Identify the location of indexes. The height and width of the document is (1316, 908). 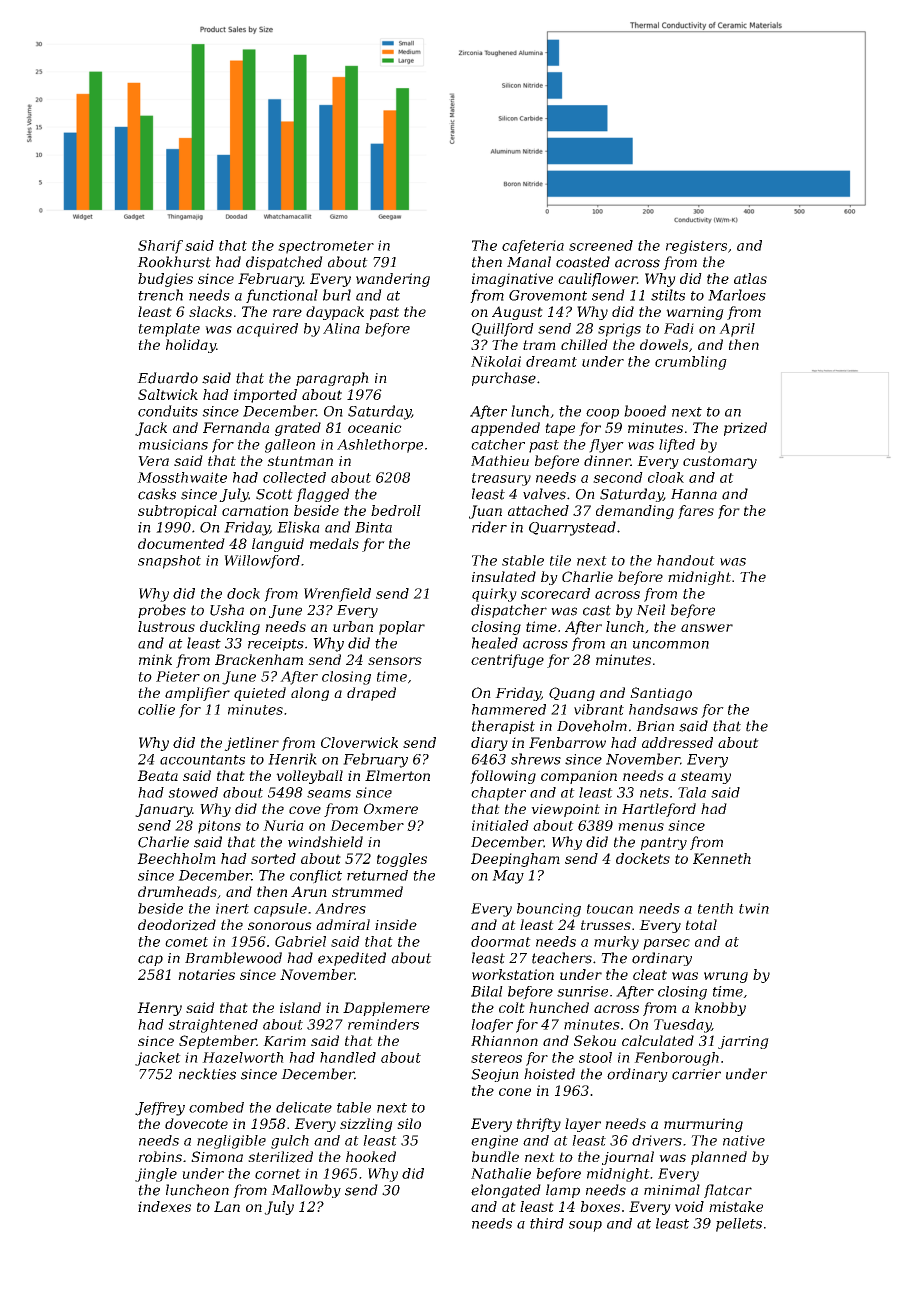
(164, 1206).
